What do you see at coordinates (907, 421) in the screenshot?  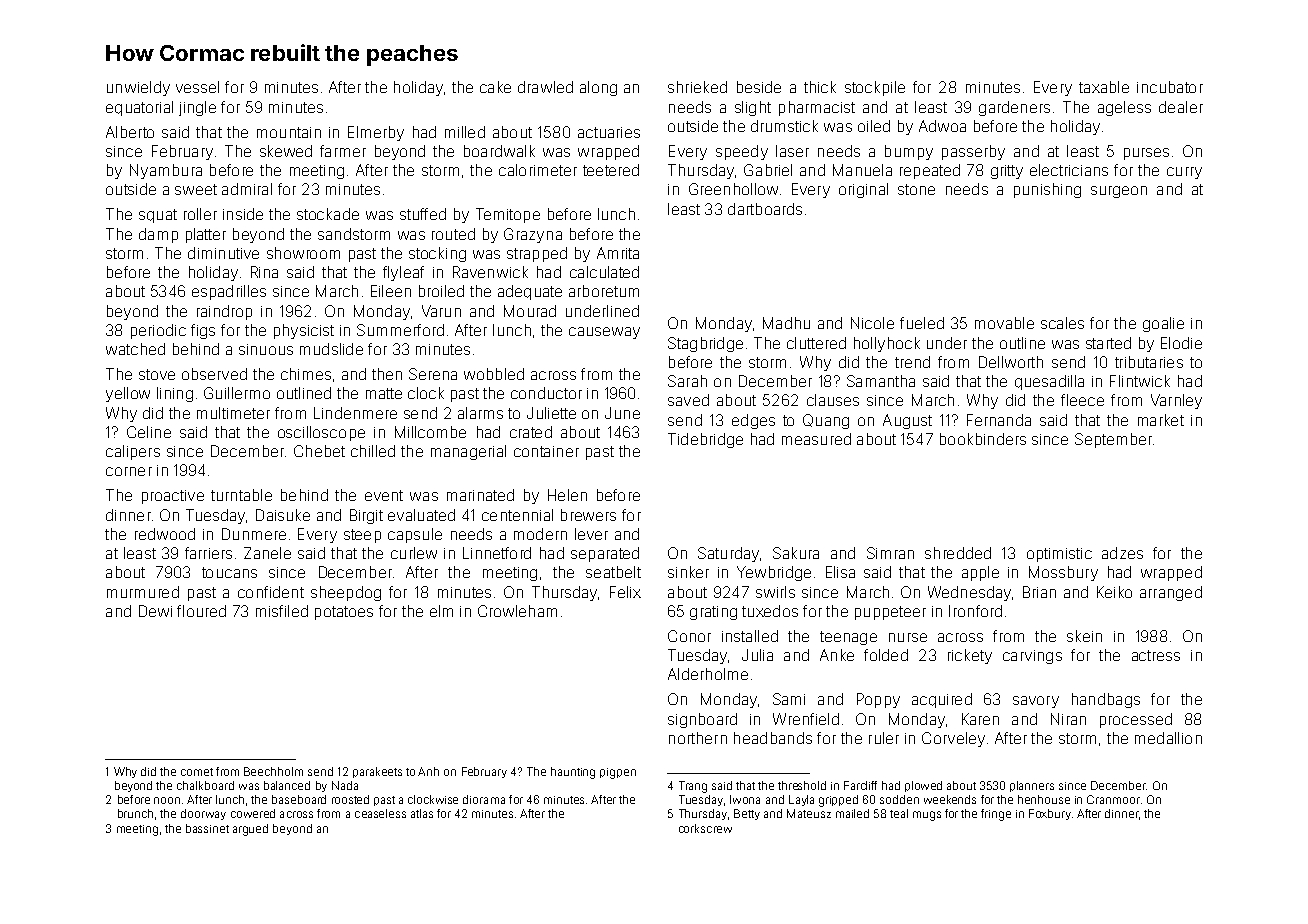 I see `August` at bounding box center [907, 421].
